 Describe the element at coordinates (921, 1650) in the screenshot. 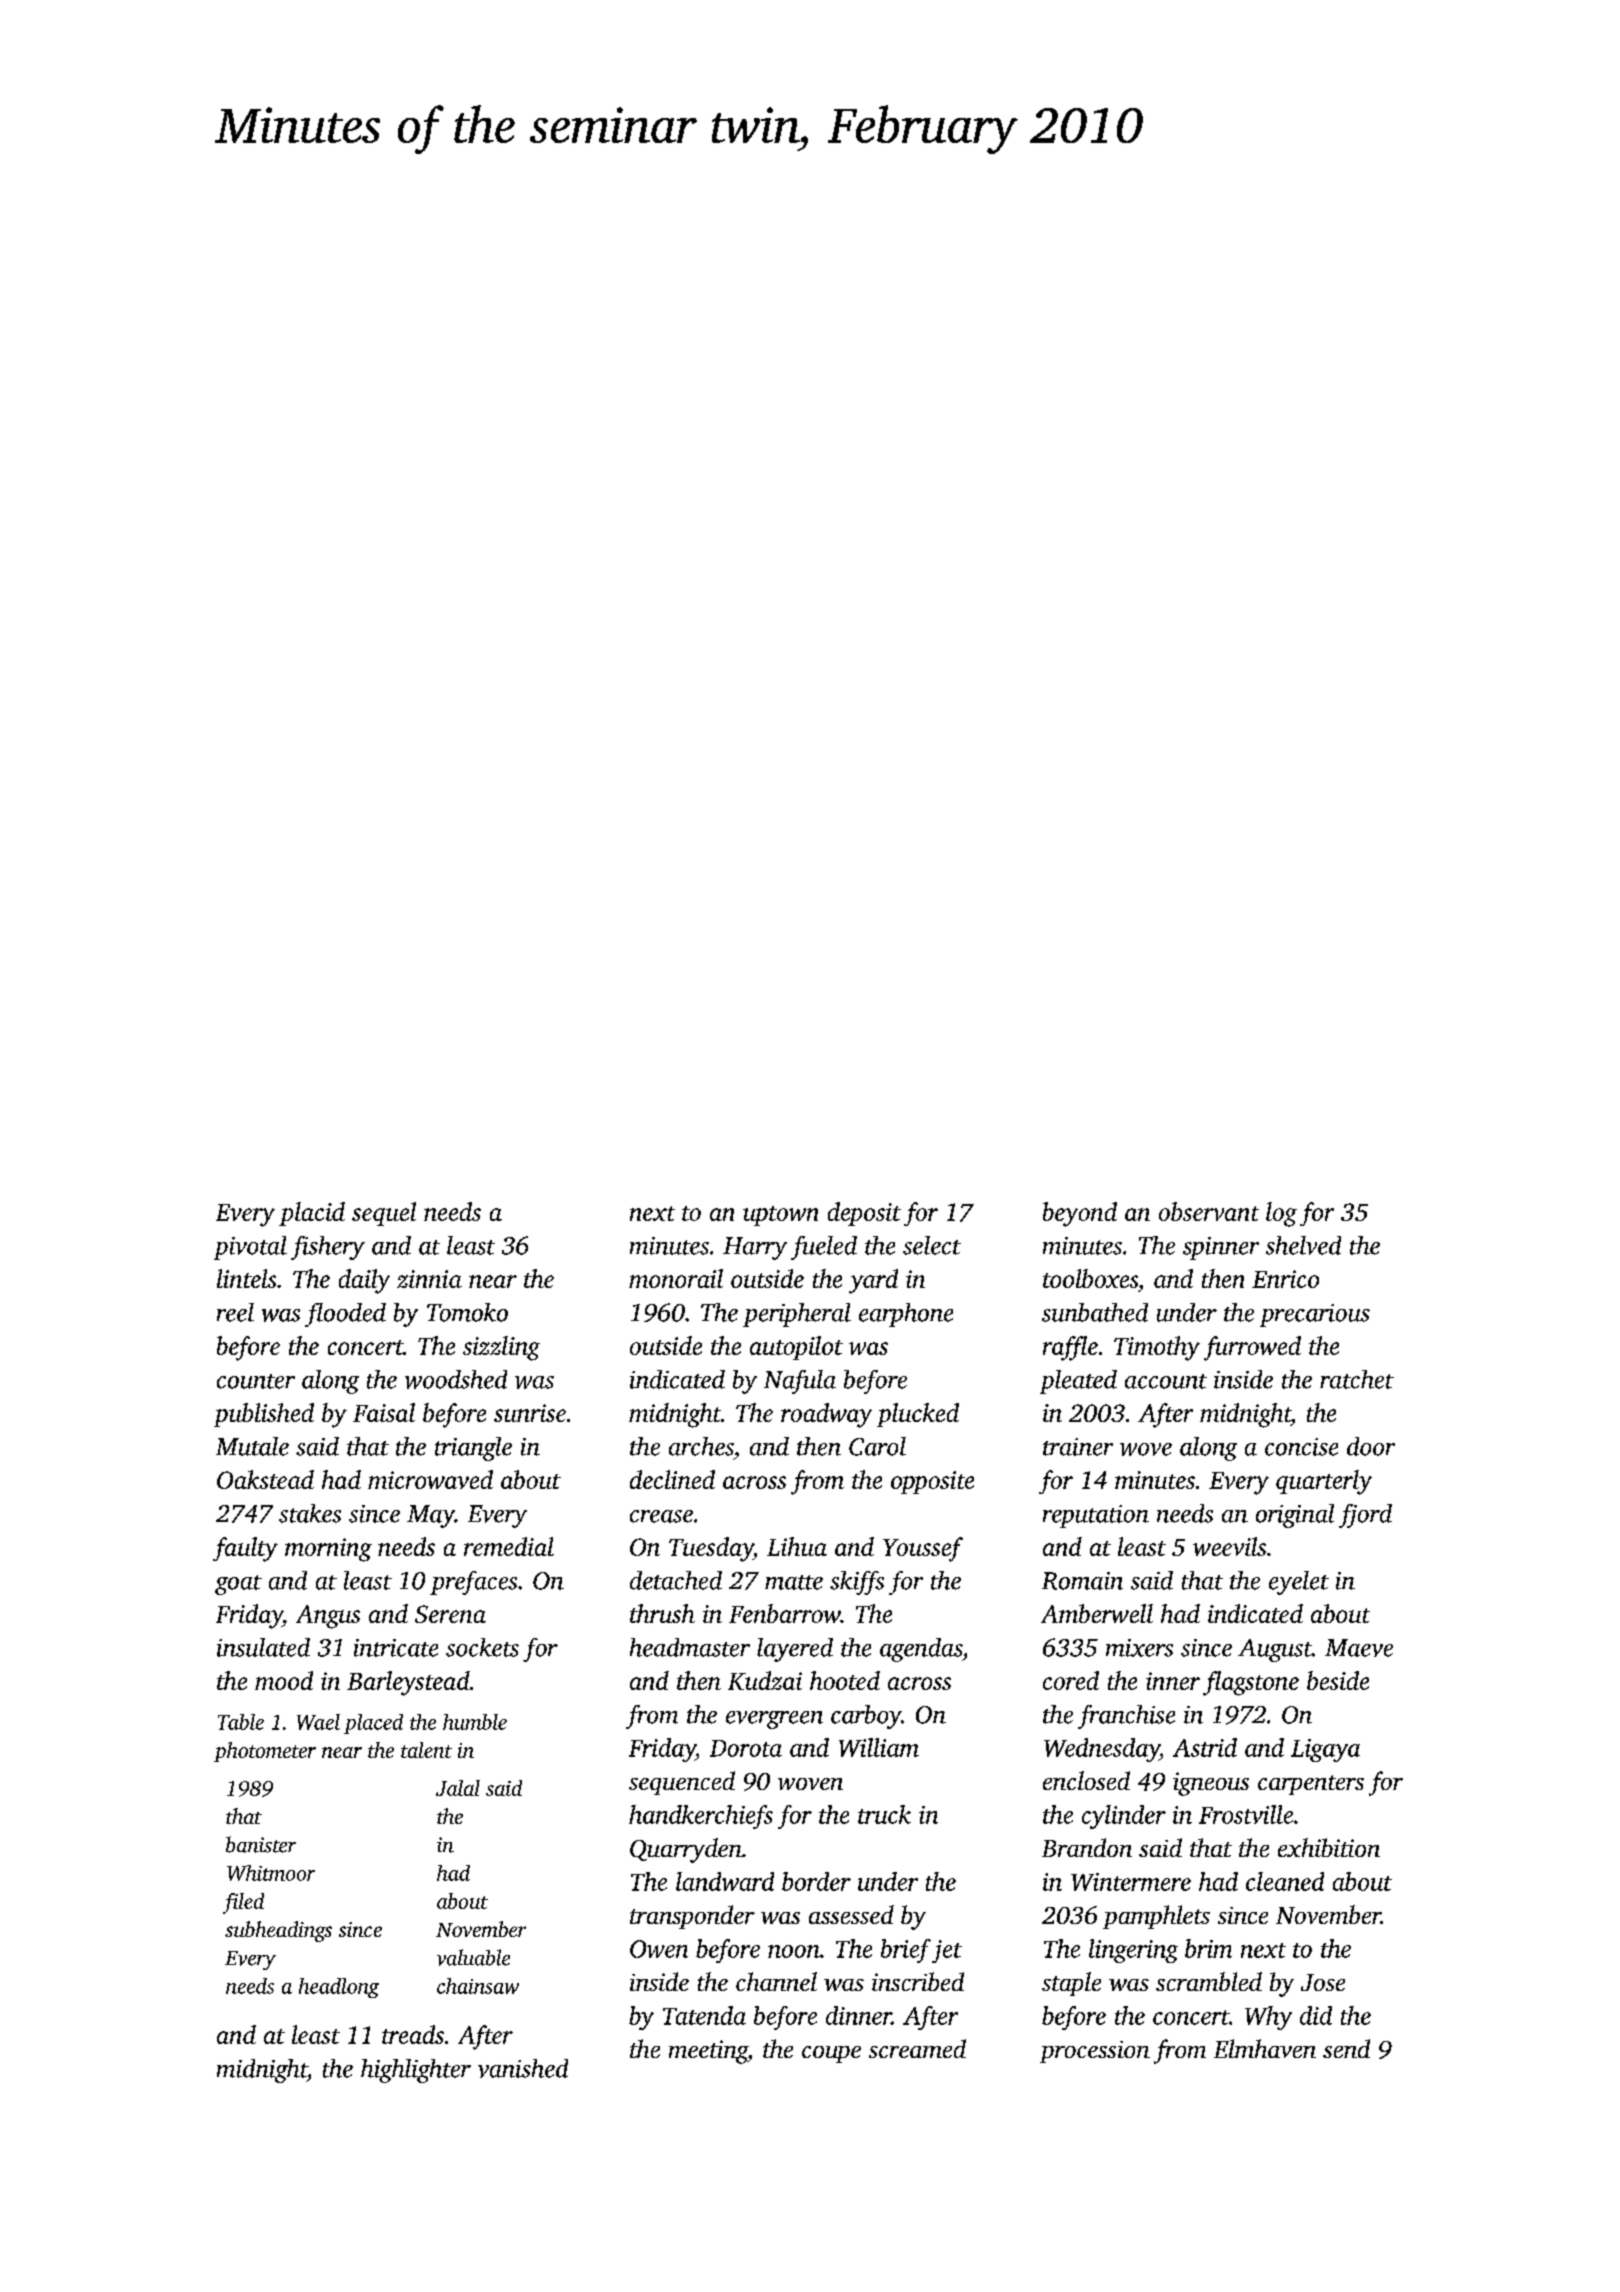

I see `agendas` at that location.
